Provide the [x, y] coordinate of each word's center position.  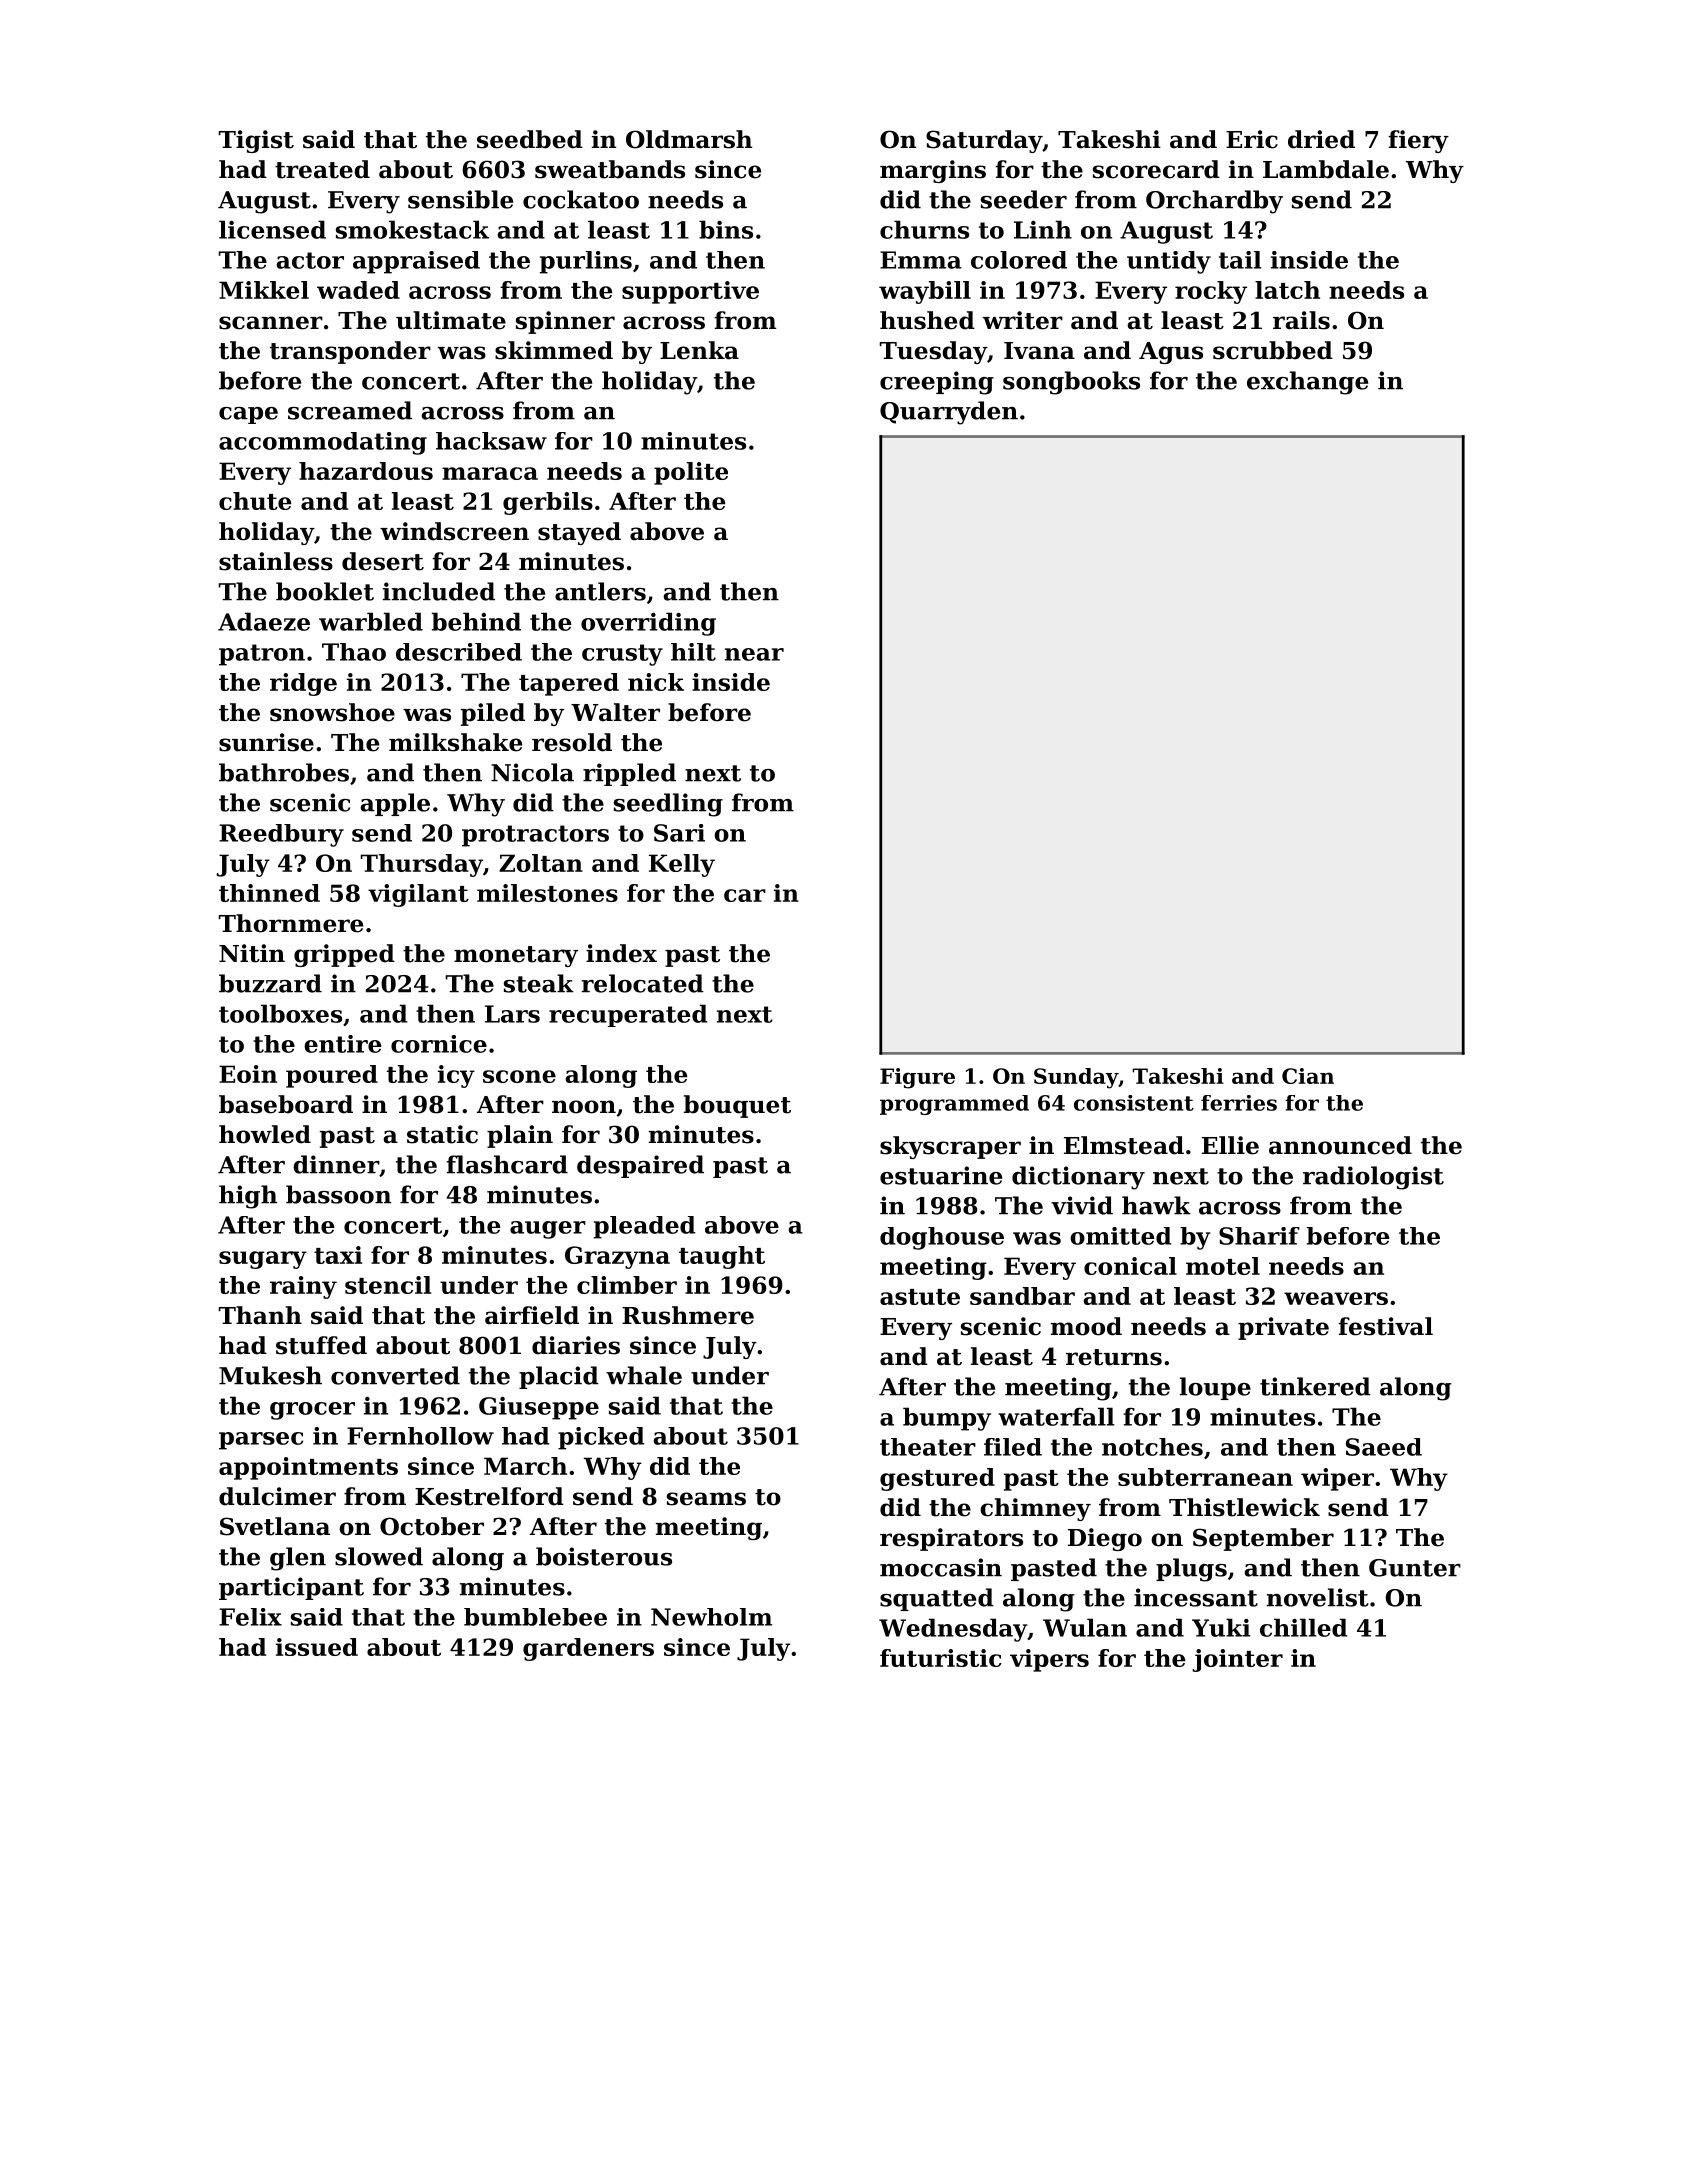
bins [726, 229]
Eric [1252, 139]
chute [255, 501]
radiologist [1373, 1178]
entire [343, 1044]
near [754, 654]
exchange [1307, 383]
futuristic [941, 1658]
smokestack [412, 229]
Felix [250, 1617]
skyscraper [950, 1147]
